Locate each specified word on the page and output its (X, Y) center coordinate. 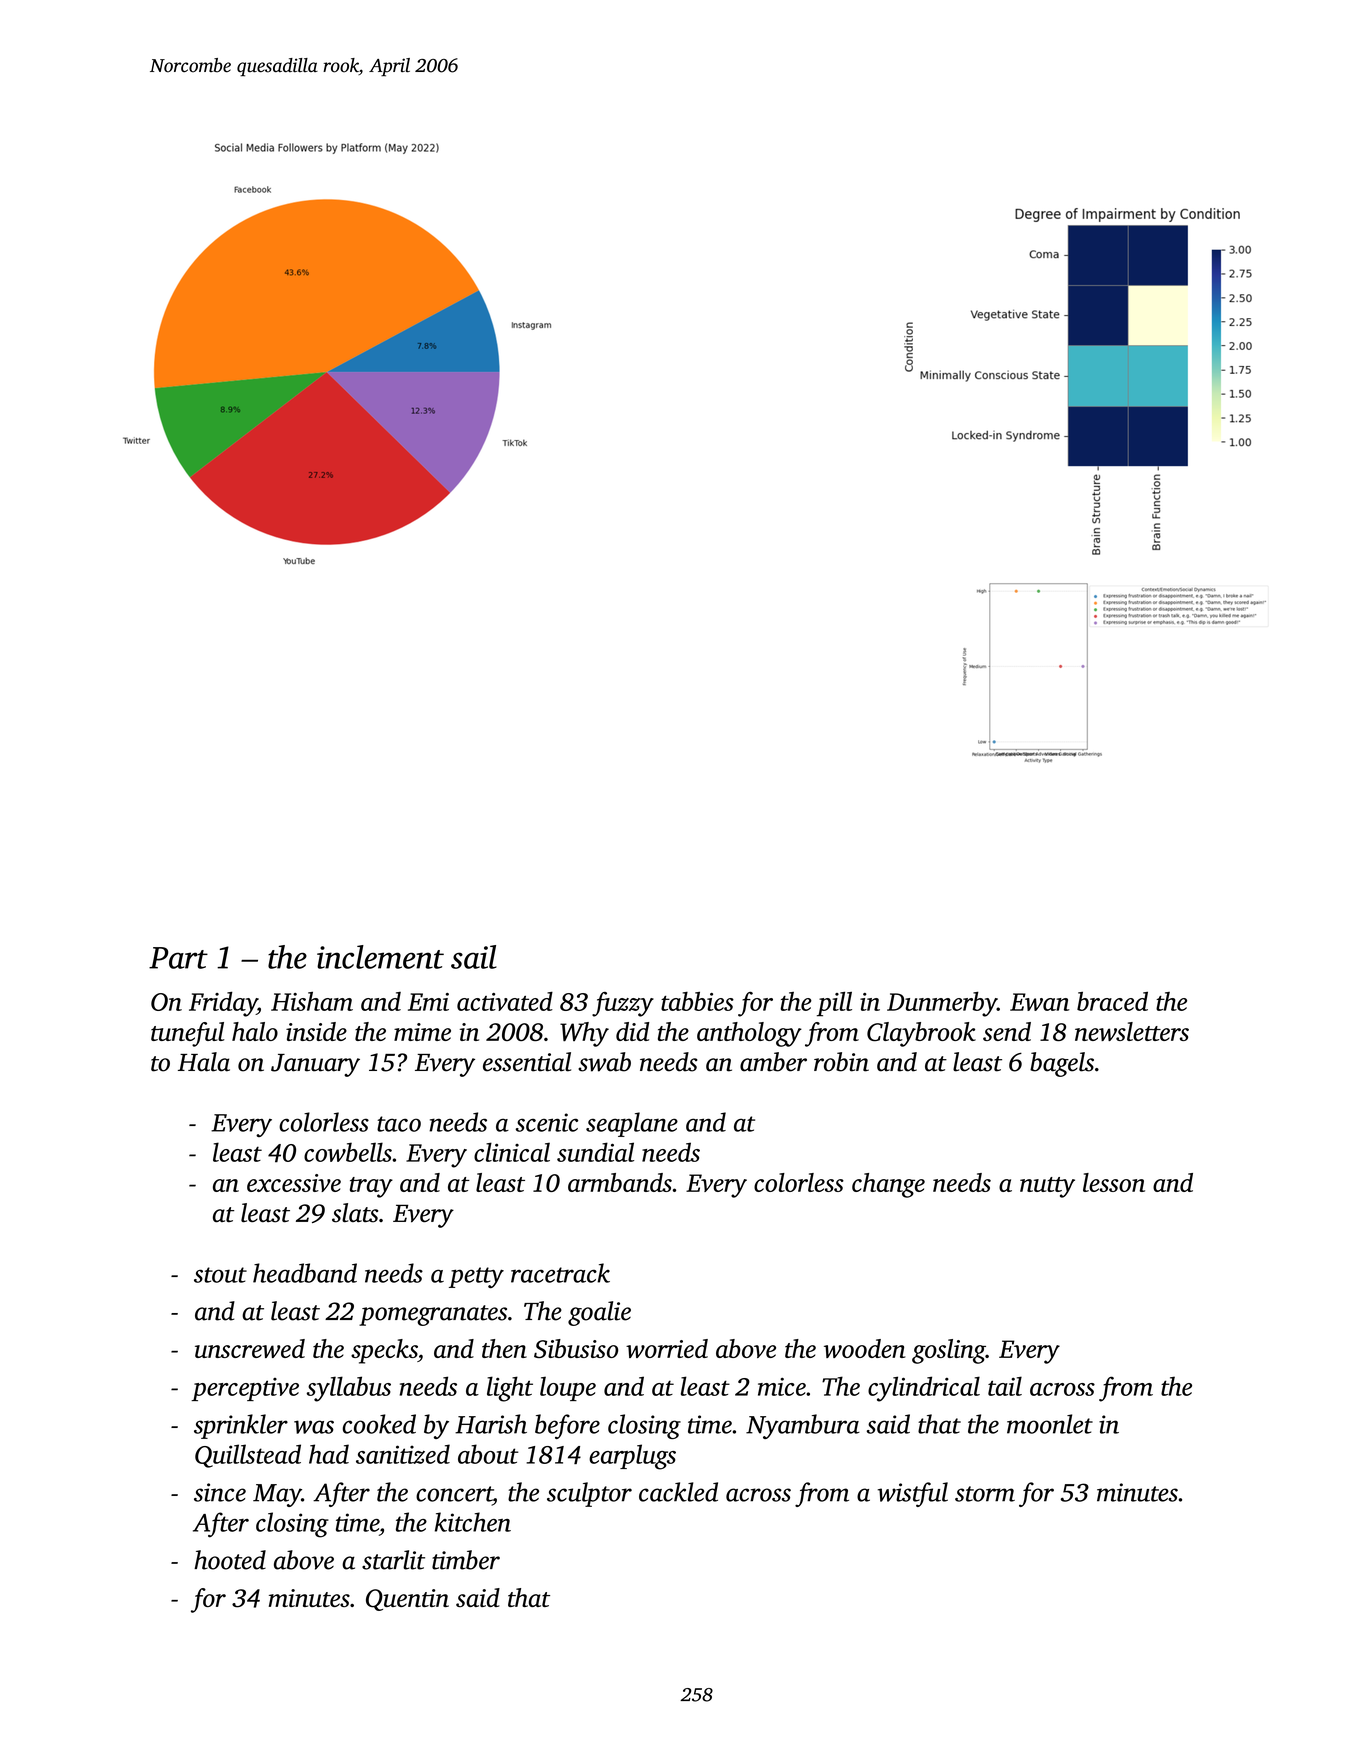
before (567, 1426)
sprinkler (241, 1426)
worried (667, 1348)
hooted (230, 1560)
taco (399, 1124)
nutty (1047, 1187)
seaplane (632, 1124)
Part (178, 958)
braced (1112, 1001)
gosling (949, 1351)
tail (1005, 1386)
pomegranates (433, 1315)
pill (834, 1004)
